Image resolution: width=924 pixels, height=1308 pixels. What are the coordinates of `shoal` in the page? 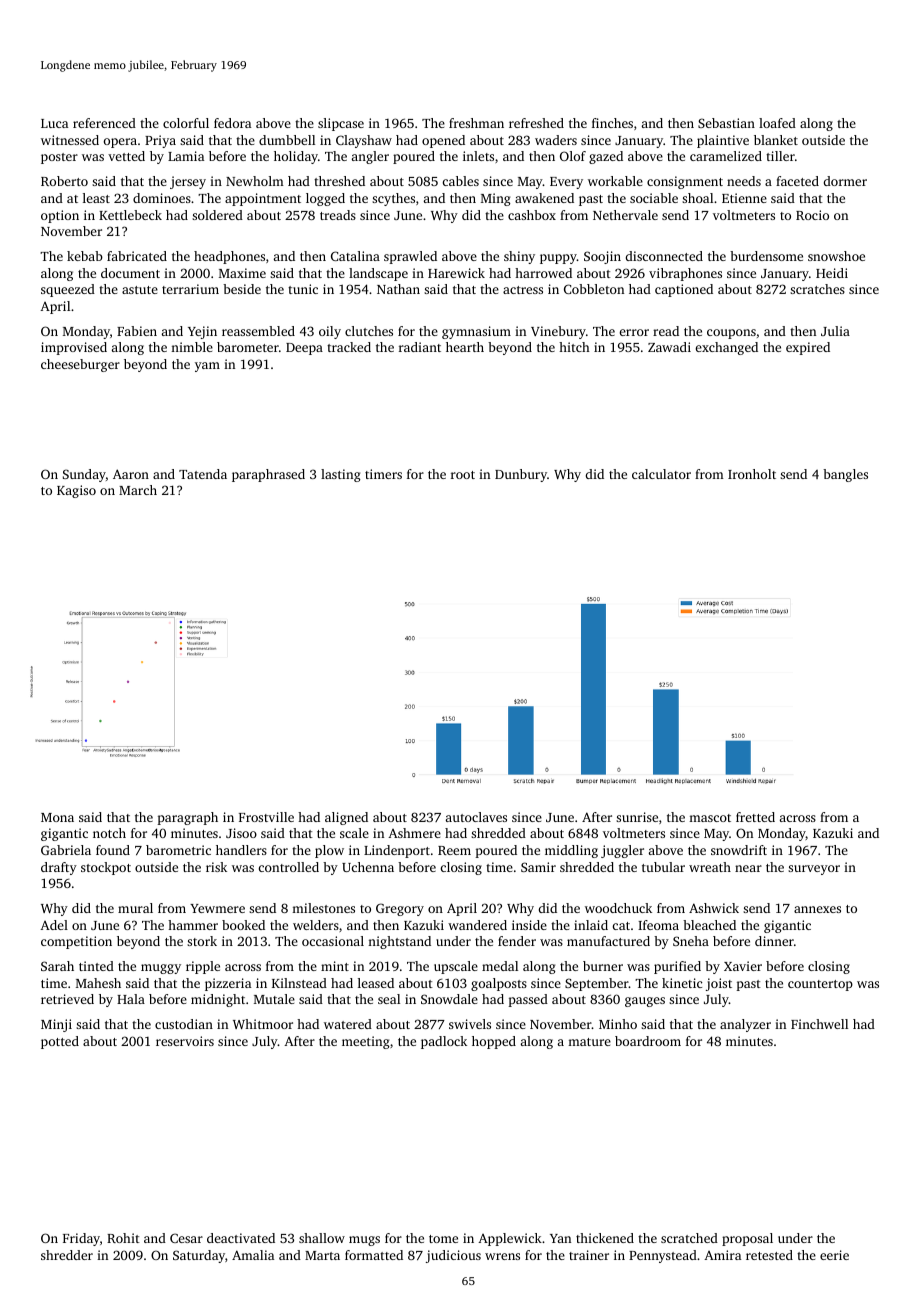 It's located at (697, 198).
